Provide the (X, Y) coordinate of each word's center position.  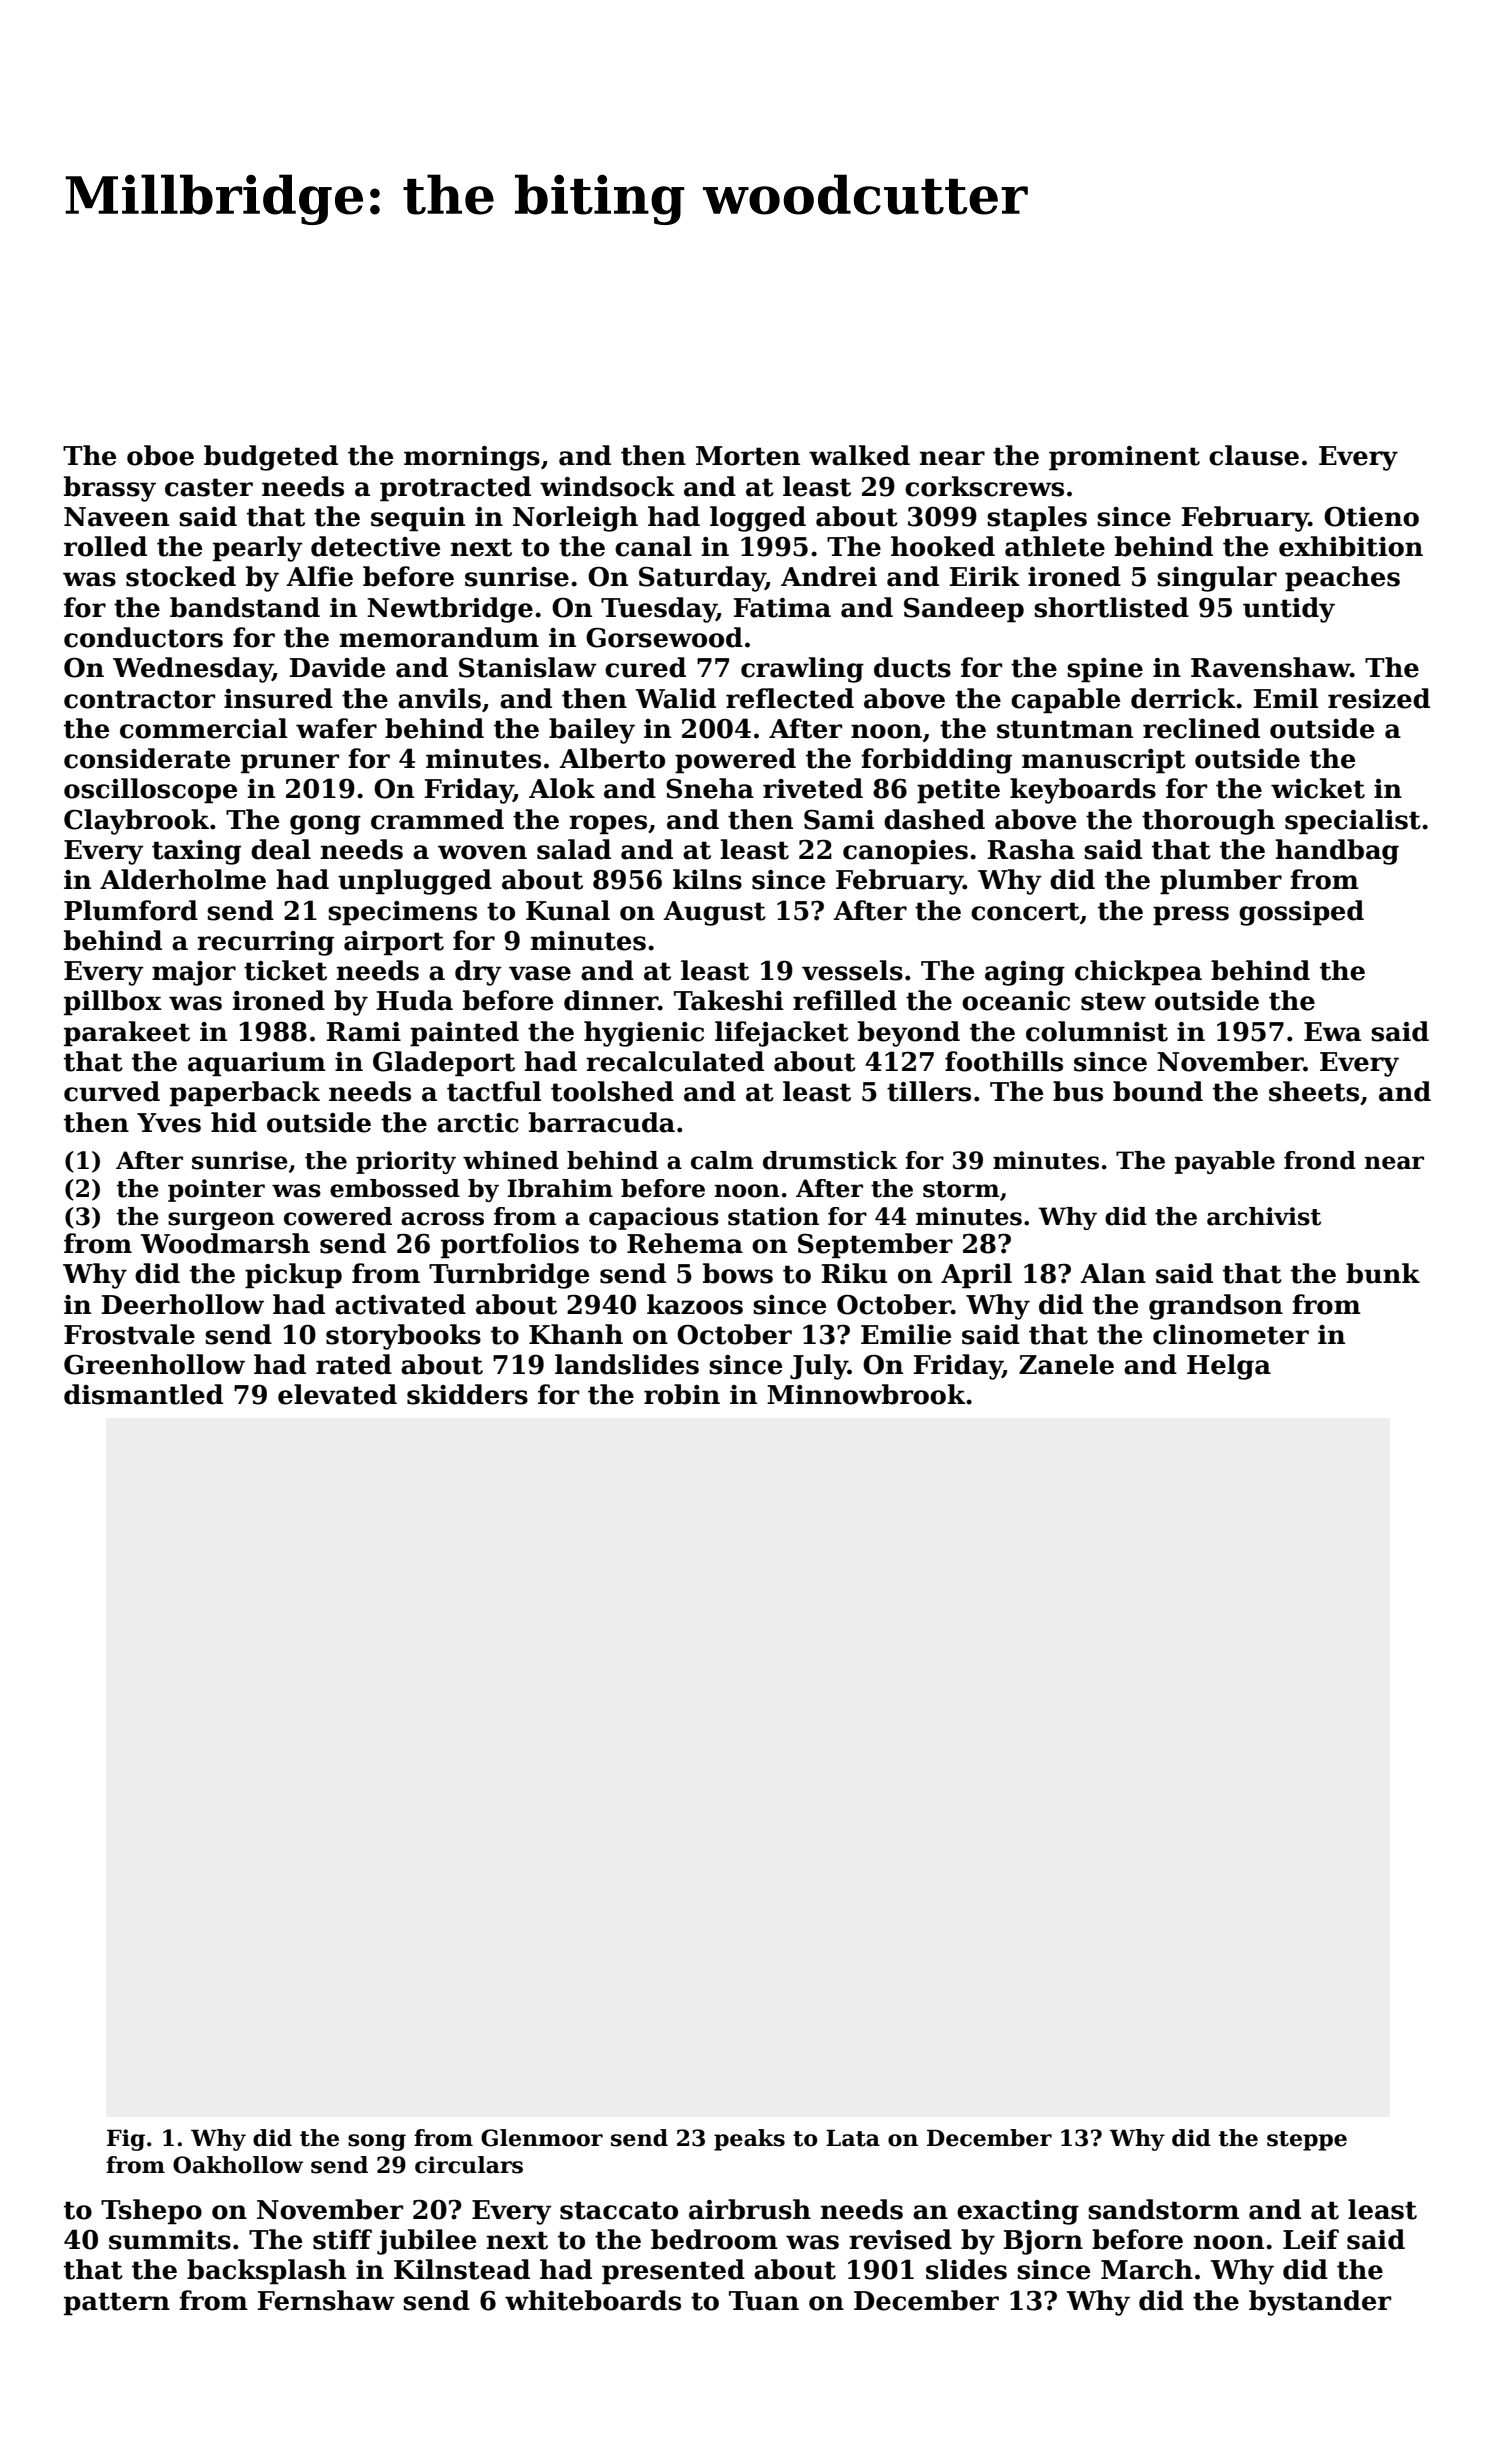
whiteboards (593, 2300)
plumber (1221, 882)
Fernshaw (326, 2300)
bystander (1320, 2303)
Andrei (829, 576)
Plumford (131, 910)
